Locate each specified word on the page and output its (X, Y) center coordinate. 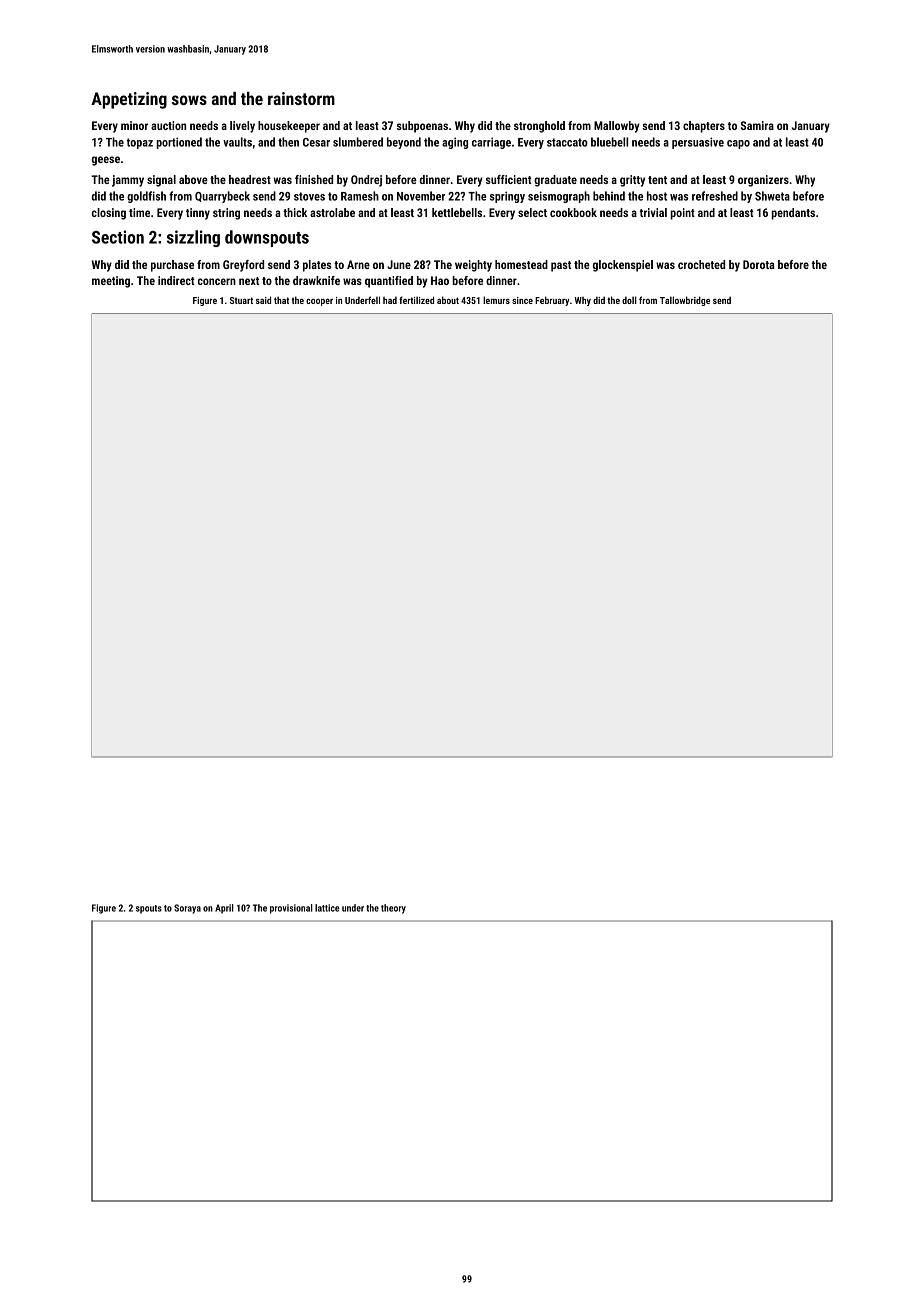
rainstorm (301, 98)
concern (217, 281)
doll (629, 300)
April (224, 909)
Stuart (241, 300)
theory (393, 909)
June (399, 264)
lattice (327, 908)
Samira (757, 125)
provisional (291, 909)
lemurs (496, 300)
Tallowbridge (685, 301)
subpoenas (422, 127)
